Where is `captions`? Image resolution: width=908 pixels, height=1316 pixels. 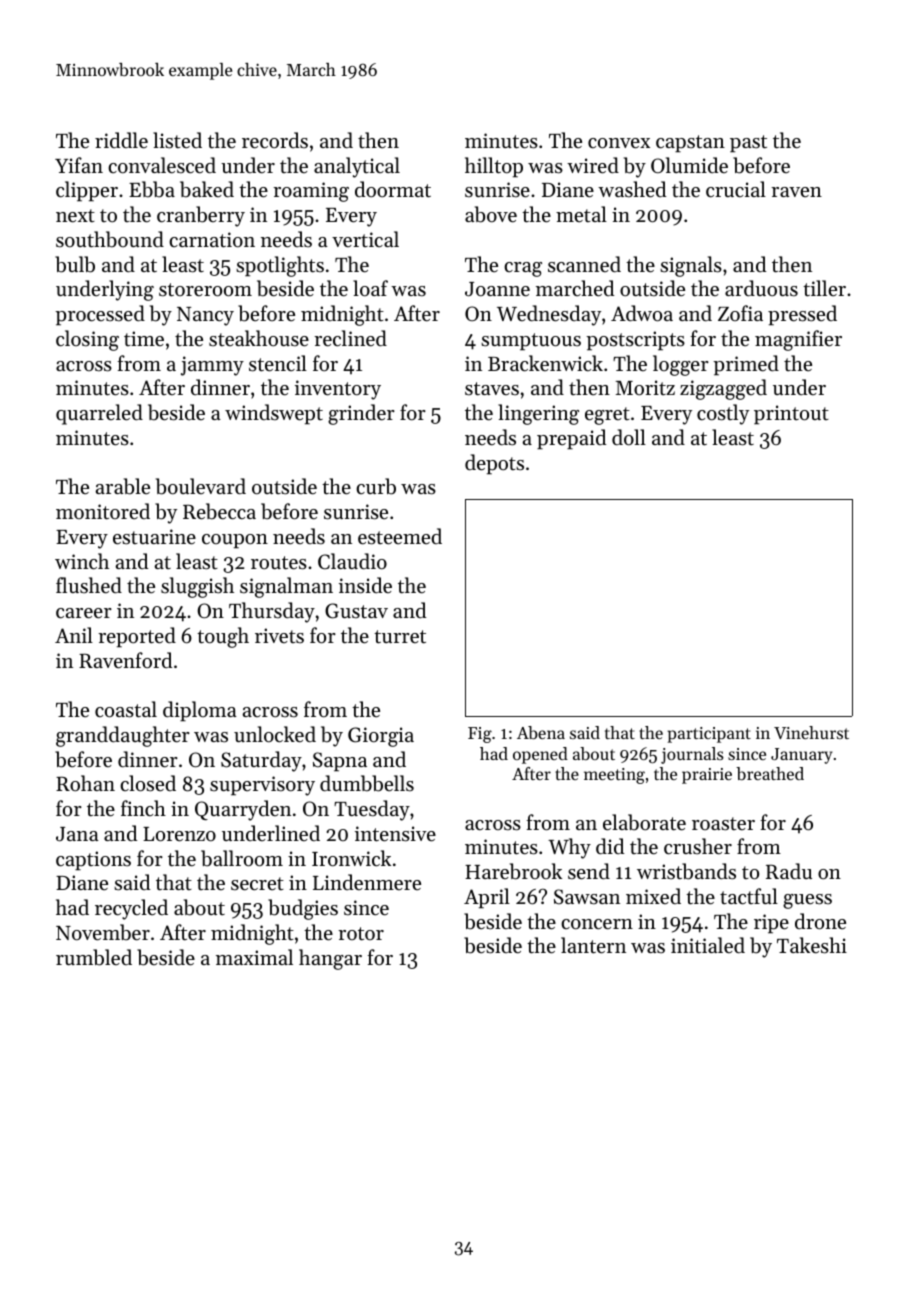 captions is located at coordinates (93, 861).
